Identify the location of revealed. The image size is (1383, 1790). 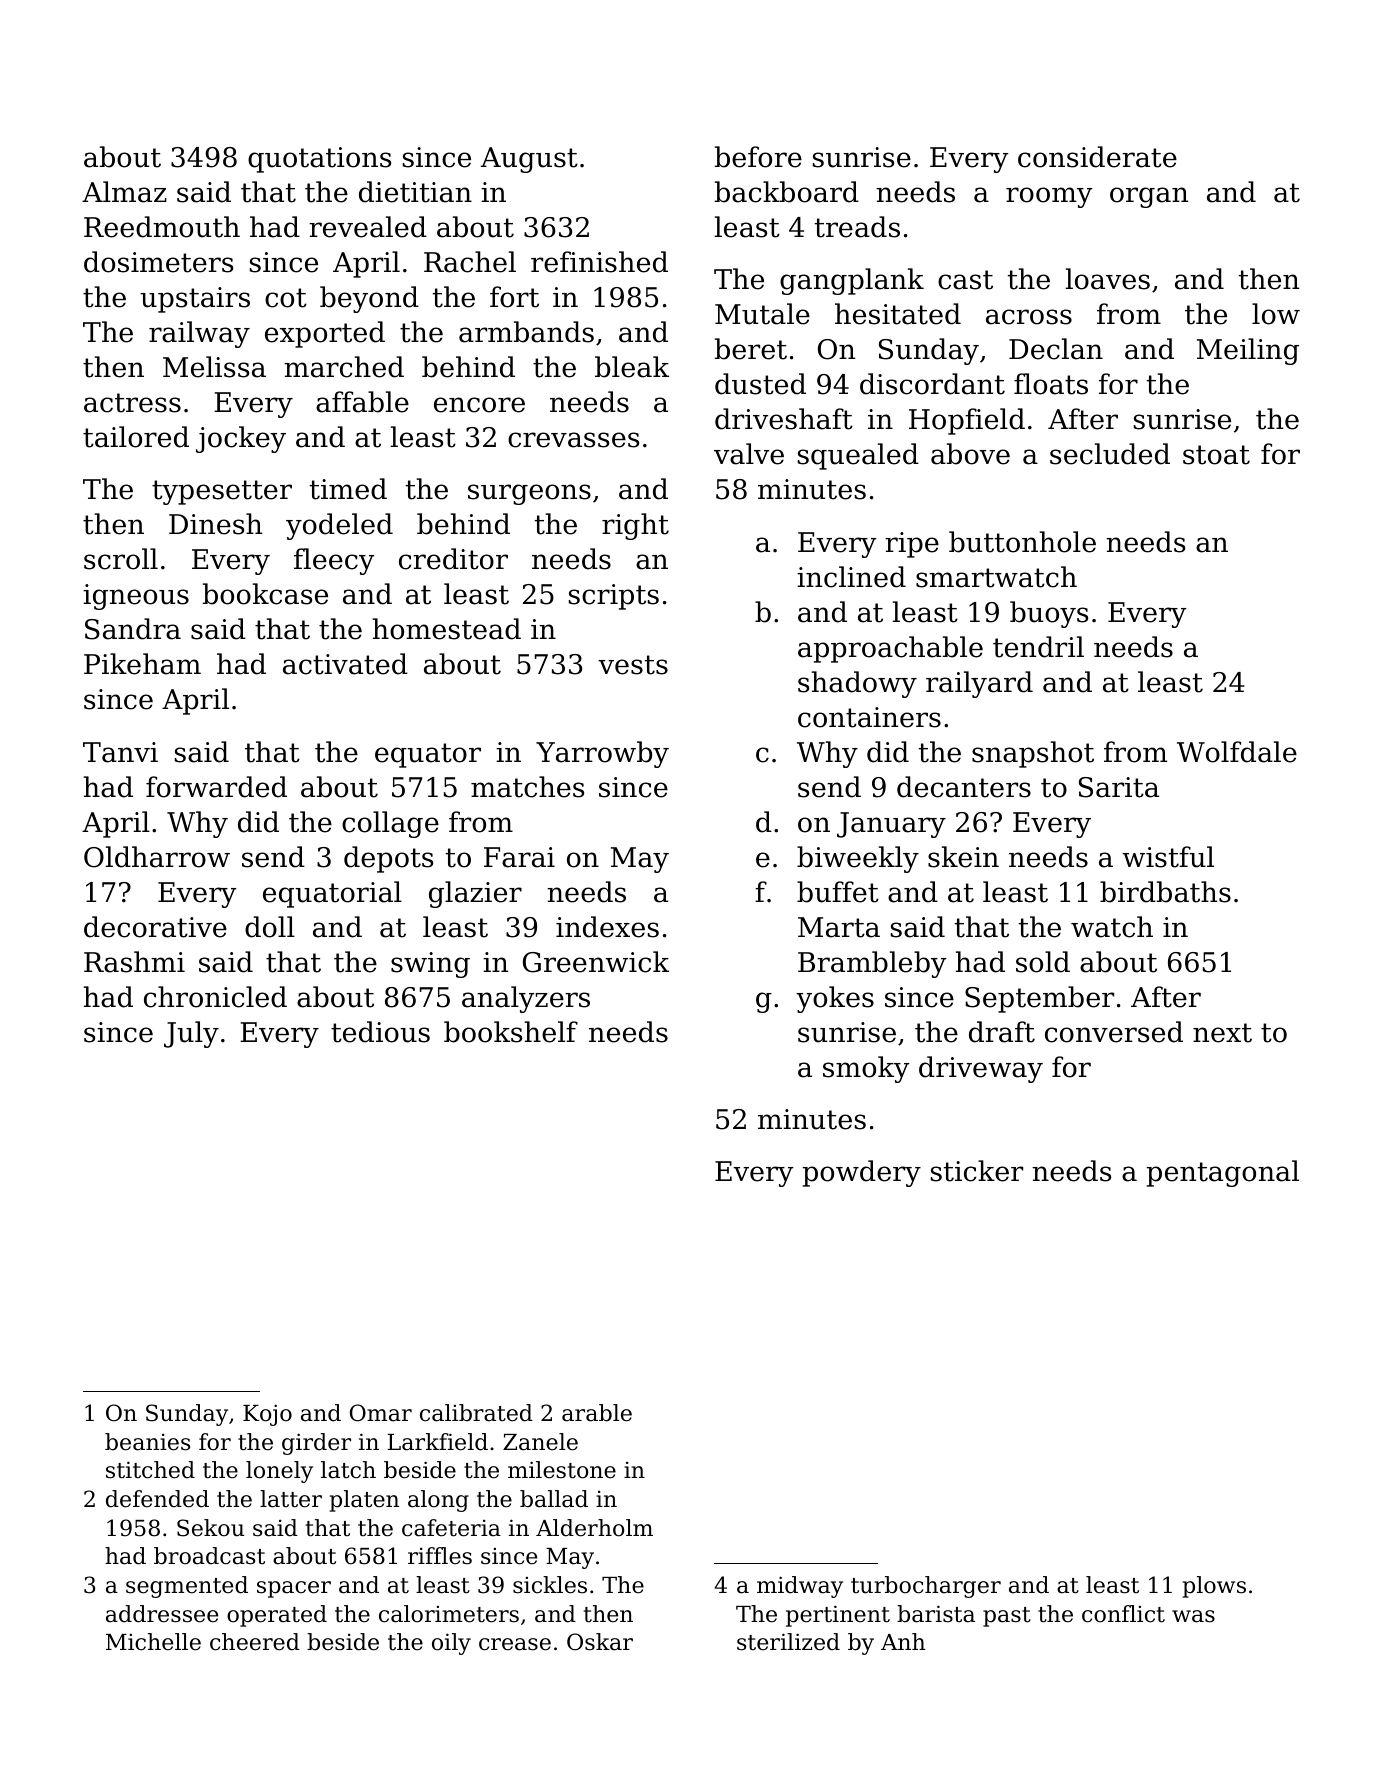
(368, 227).
